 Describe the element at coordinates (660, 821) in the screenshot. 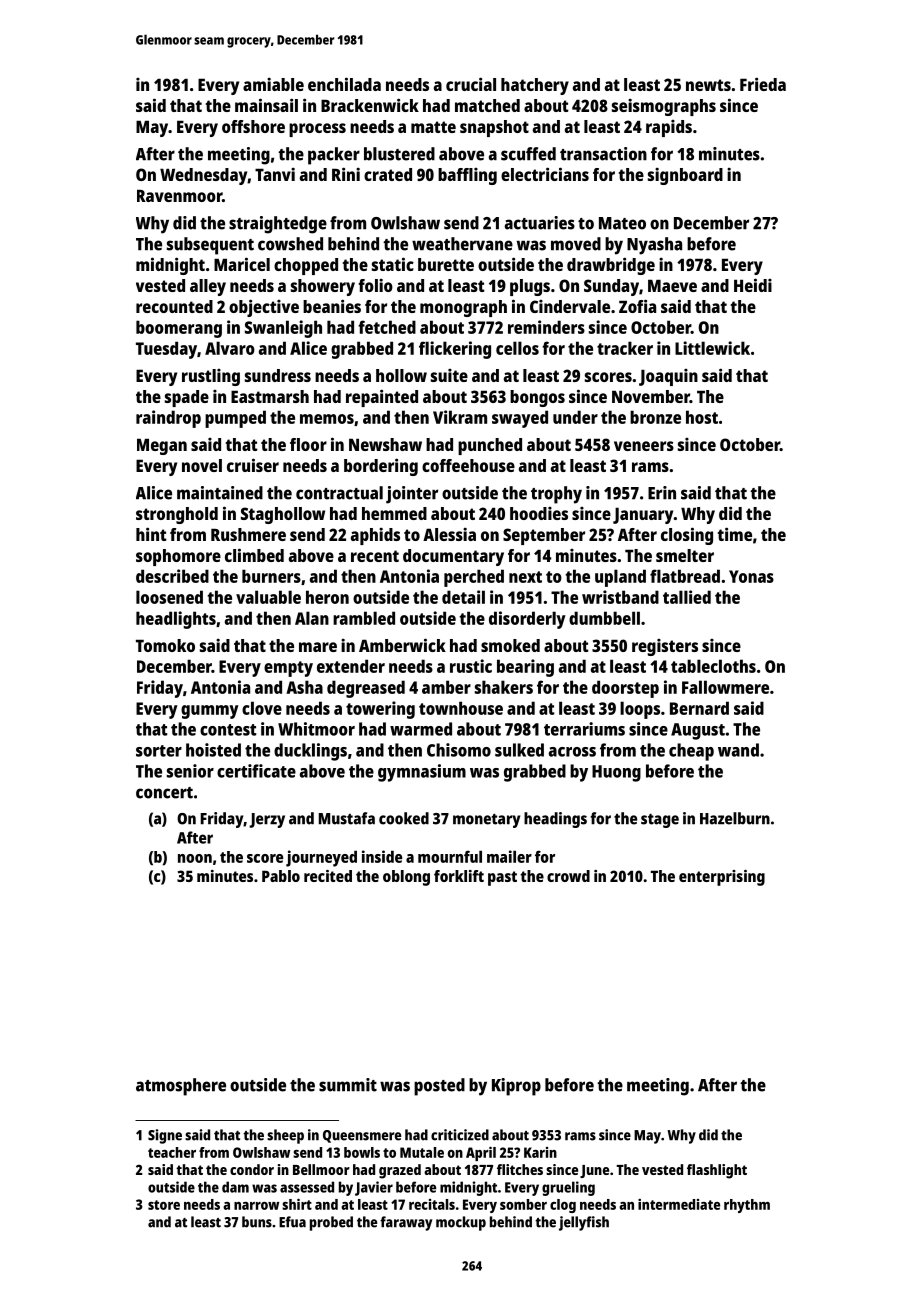

I see `stage` at that location.
